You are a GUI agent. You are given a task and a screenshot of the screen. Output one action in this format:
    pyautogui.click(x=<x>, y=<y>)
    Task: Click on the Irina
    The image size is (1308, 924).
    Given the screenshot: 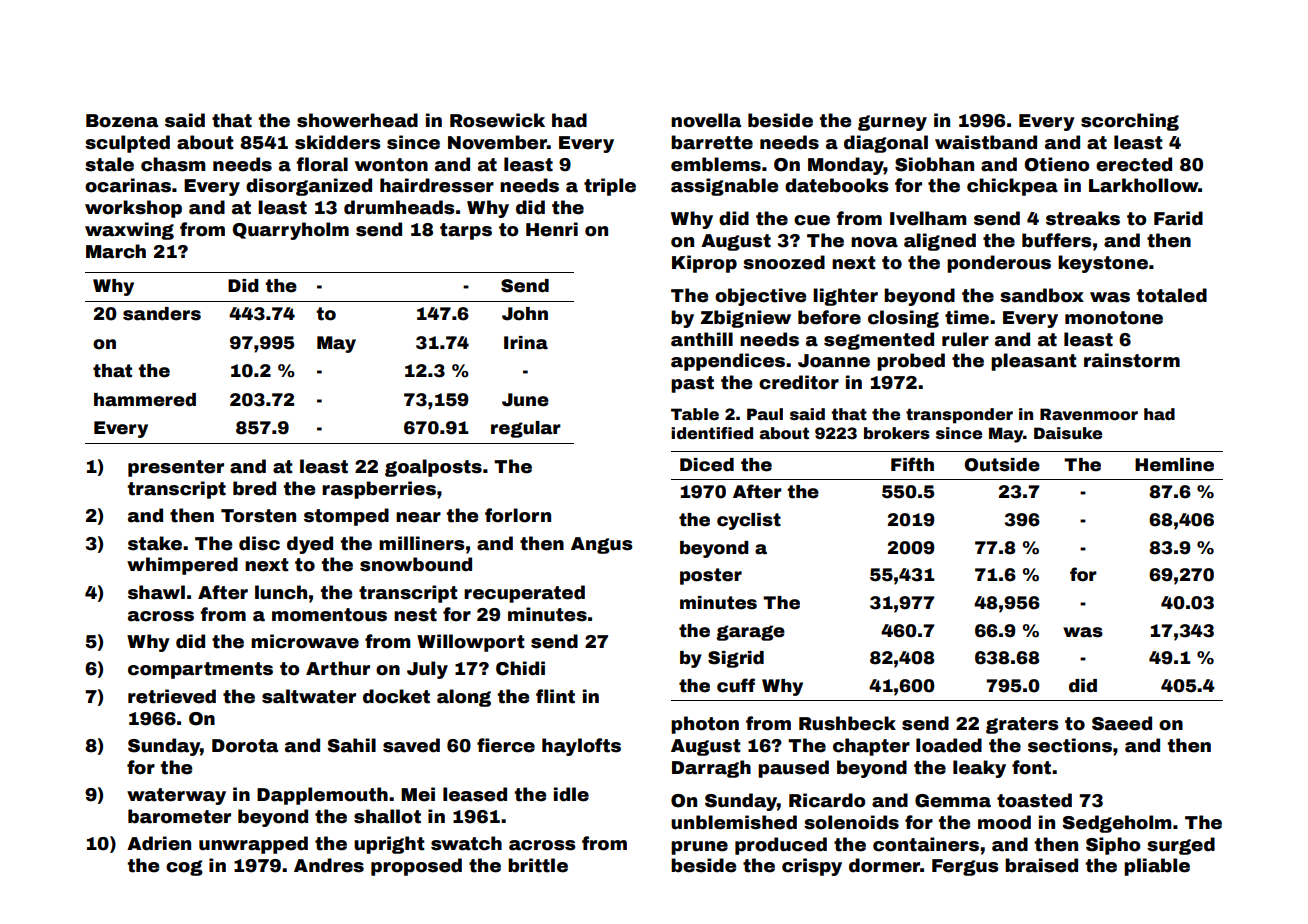 What is the action you would take?
    pyautogui.click(x=526, y=343)
